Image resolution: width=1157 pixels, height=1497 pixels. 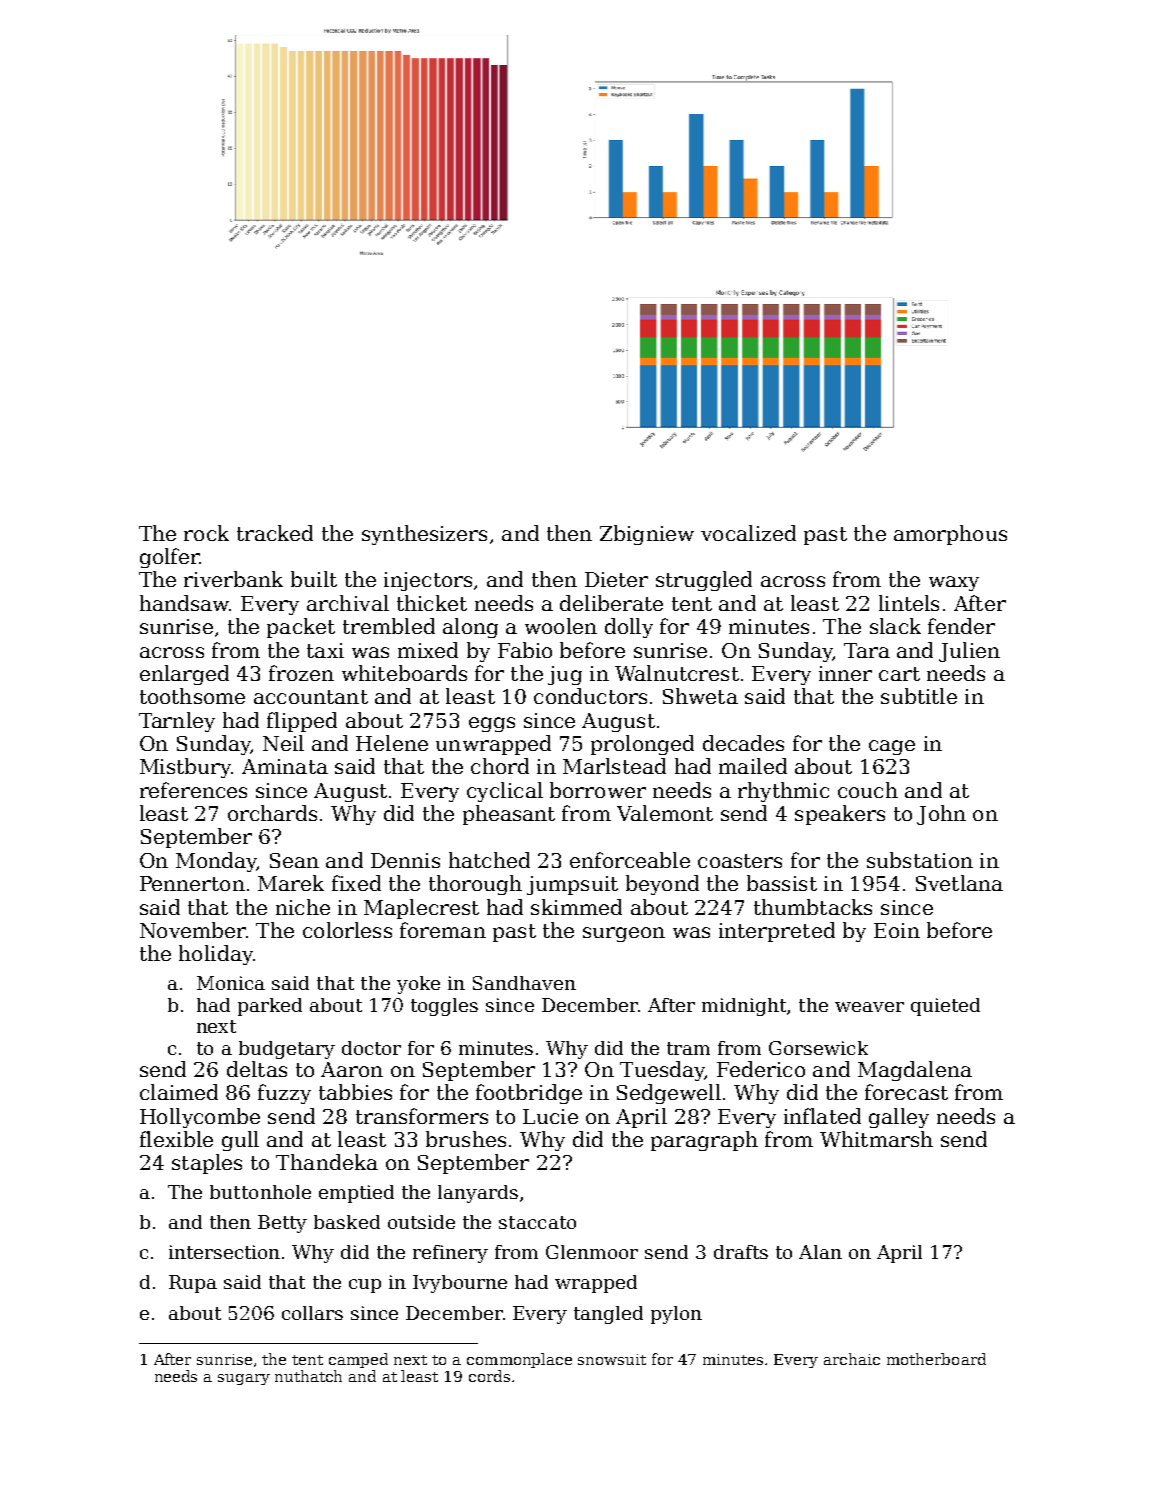 What do you see at coordinates (892, 747) in the page?
I see `cage` at bounding box center [892, 747].
